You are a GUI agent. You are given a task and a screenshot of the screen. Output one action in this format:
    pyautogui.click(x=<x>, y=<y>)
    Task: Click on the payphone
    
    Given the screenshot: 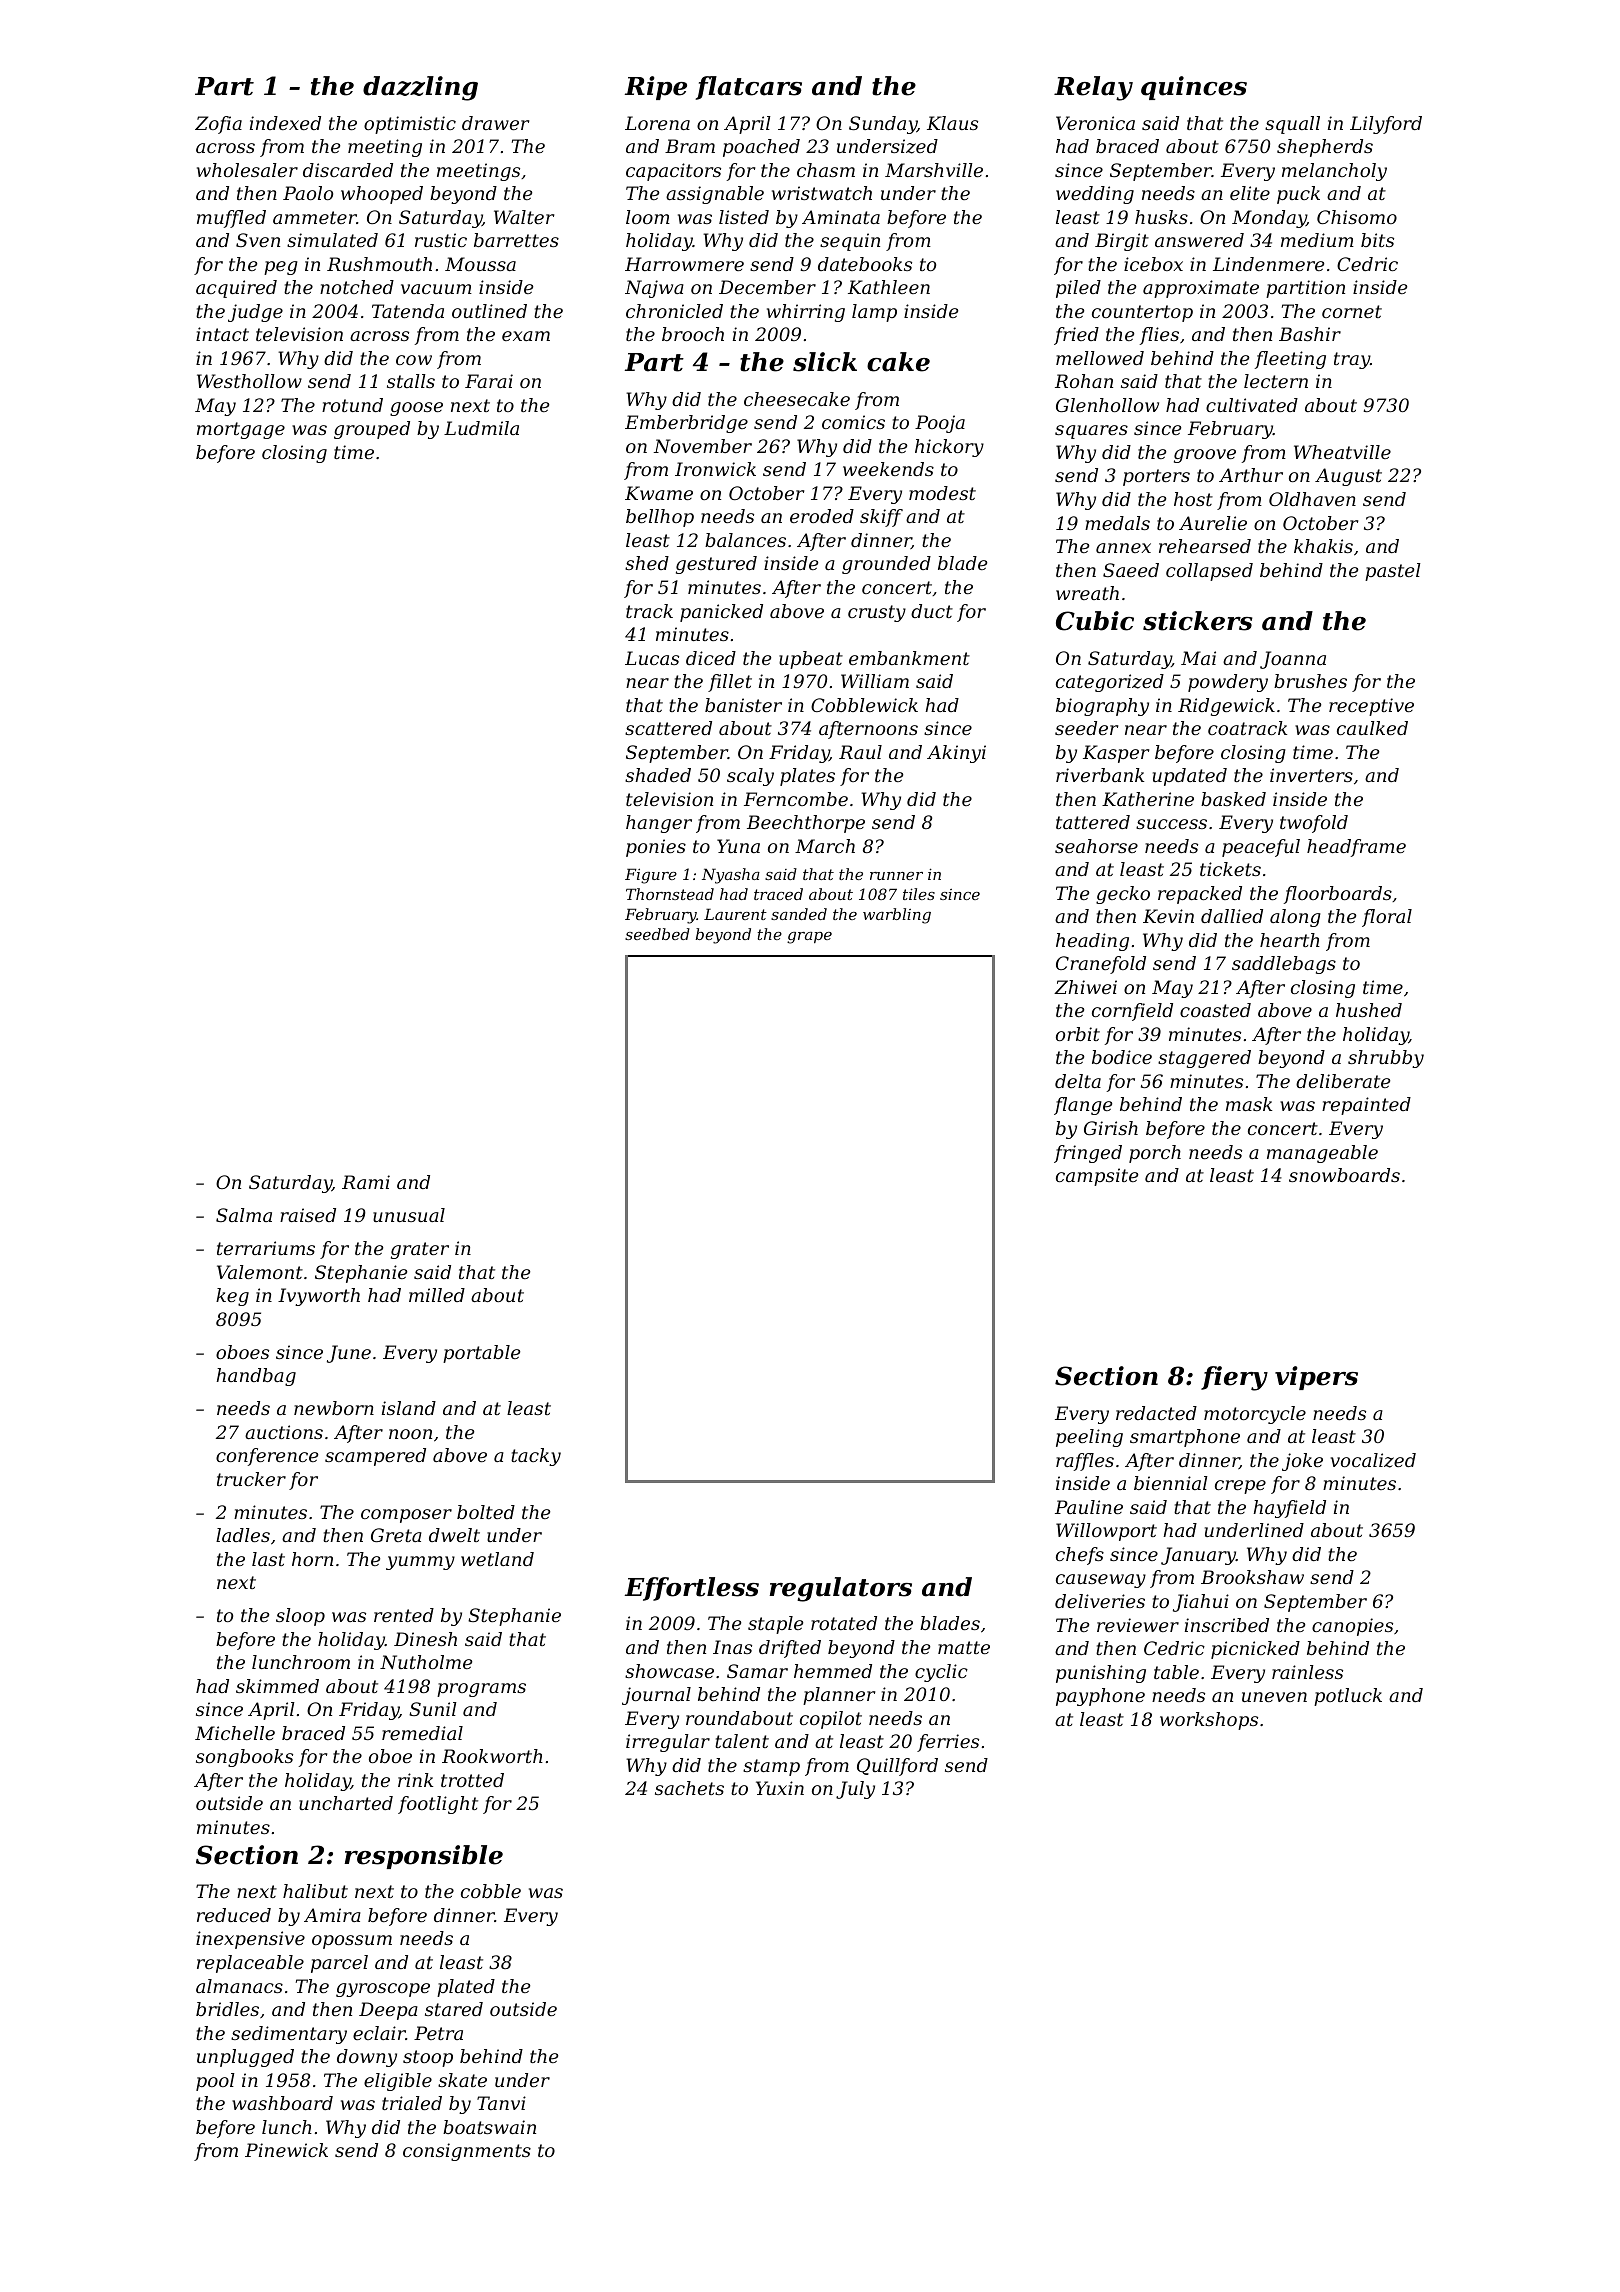 What is the action you would take?
    pyautogui.click(x=1100, y=1697)
